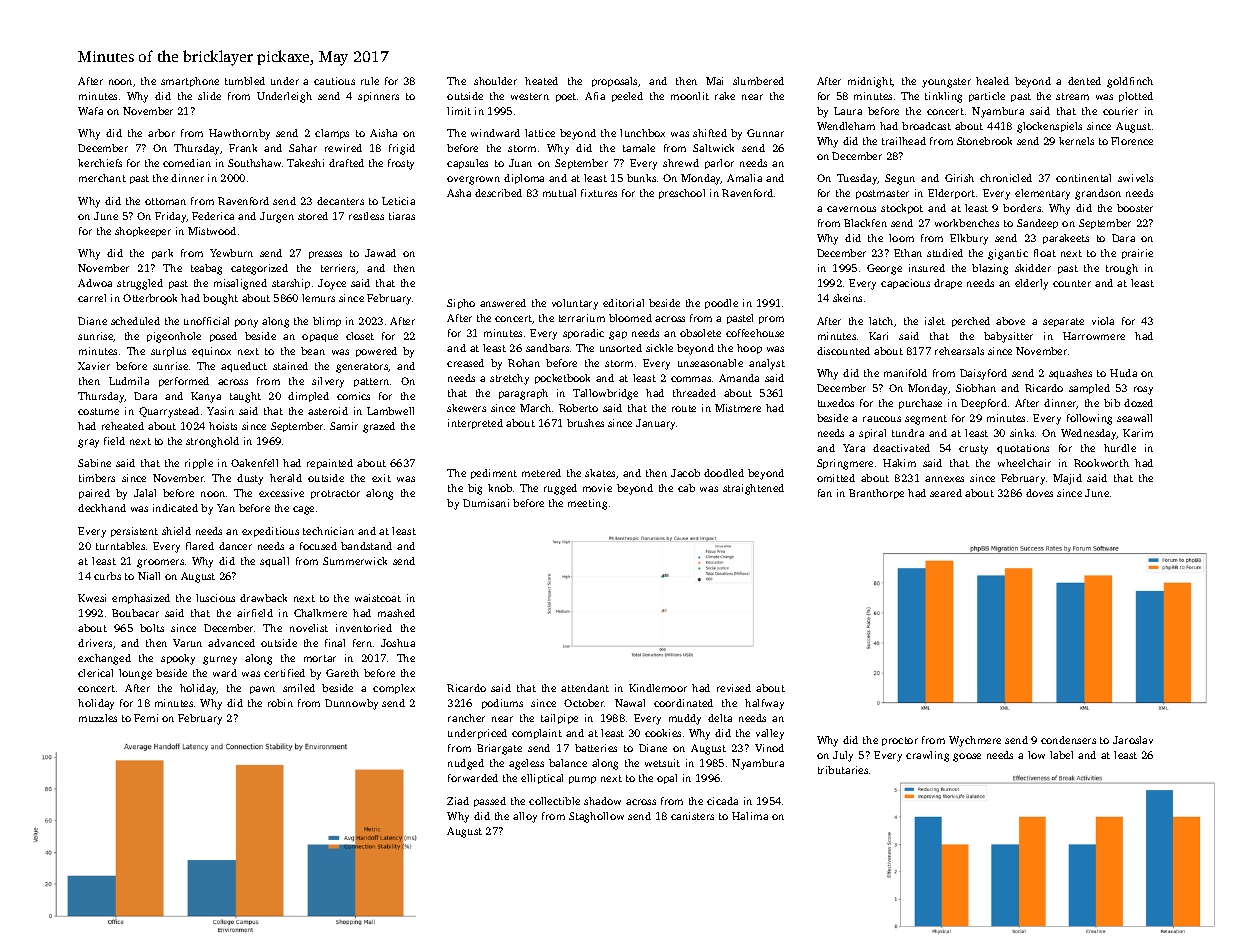  What do you see at coordinates (926, 420) in the page?
I see `segment` at bounding box center [926, 420].
